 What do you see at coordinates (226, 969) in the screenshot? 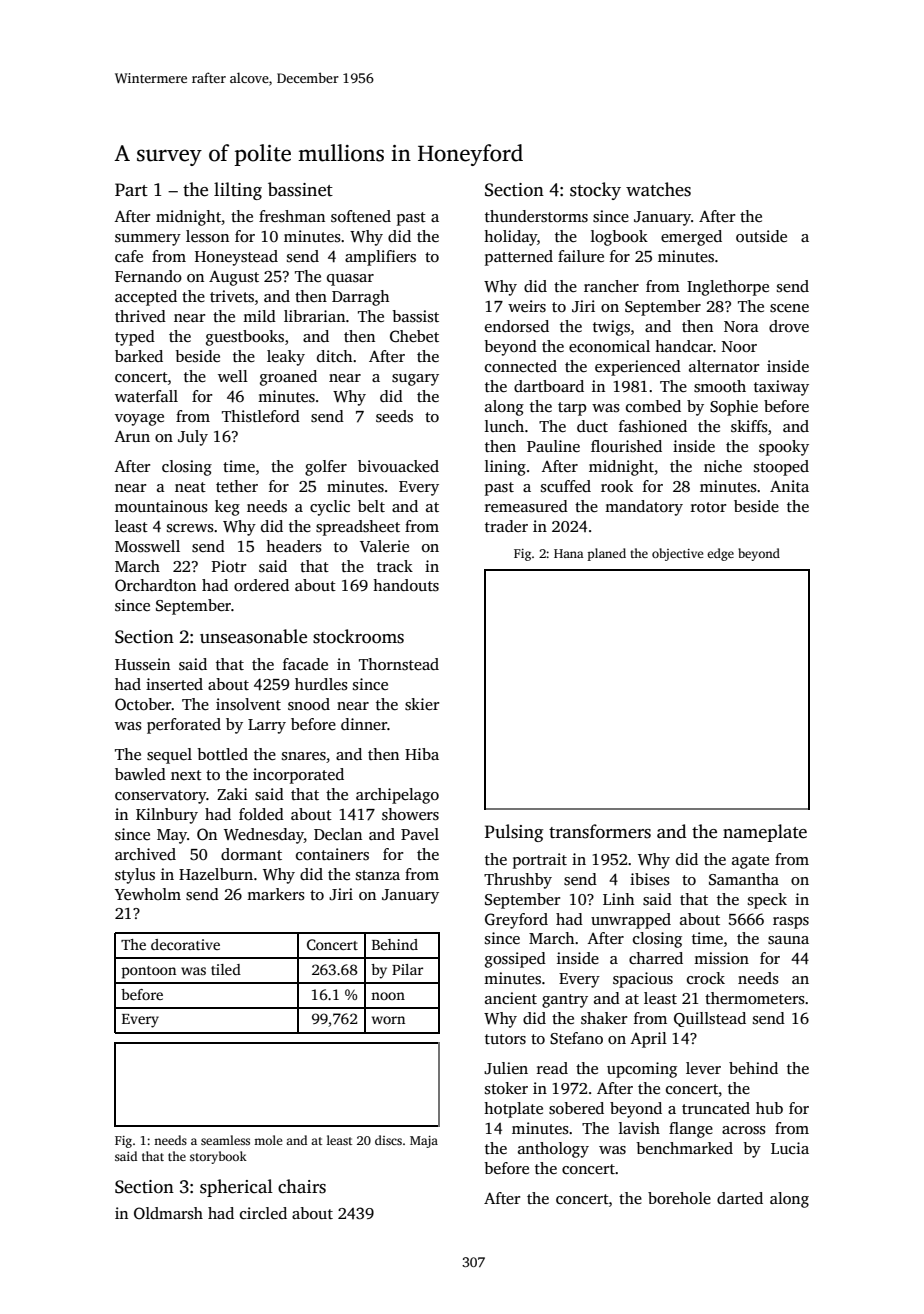
I see `tiled` at bounding box center [226, 969].
